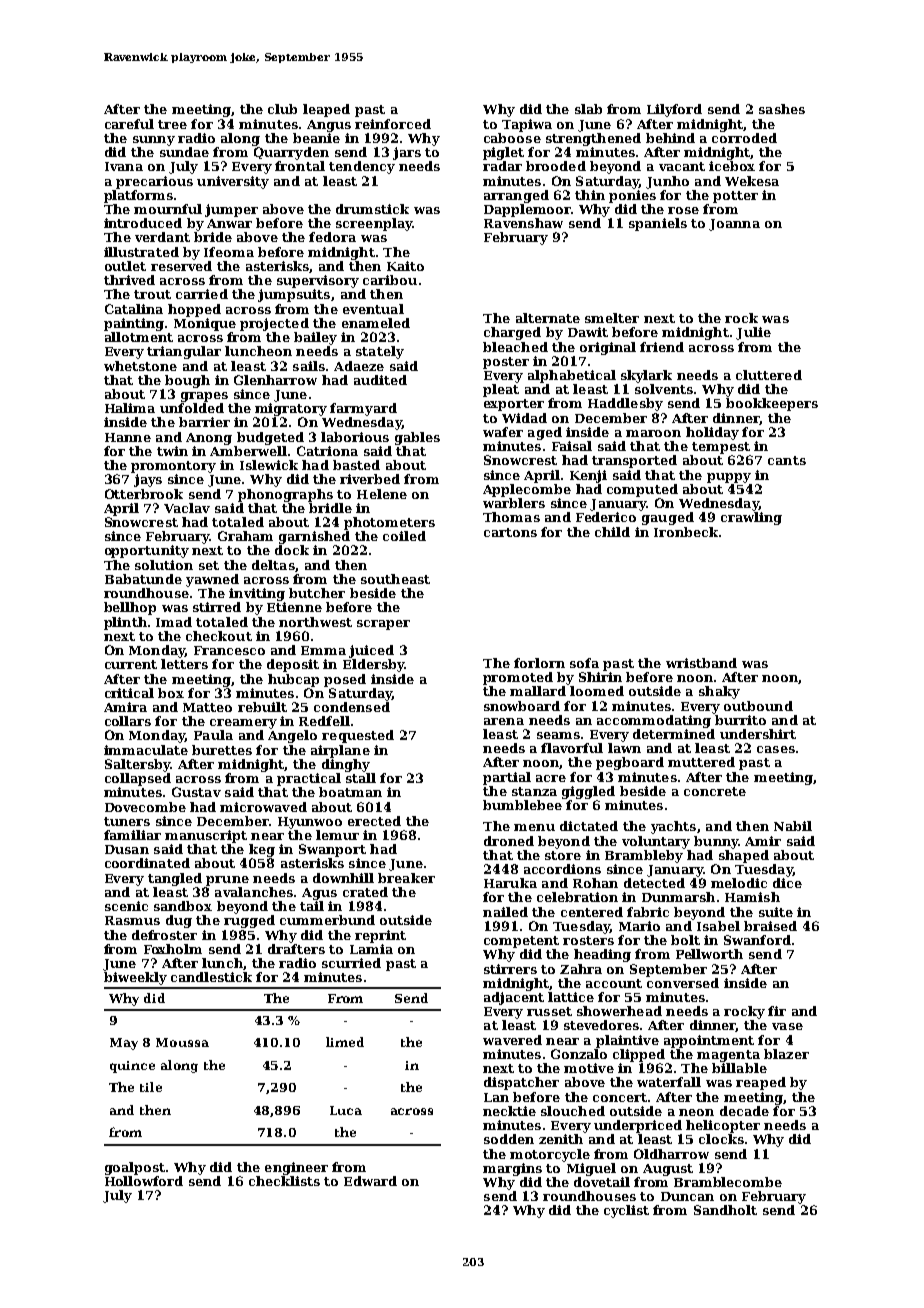 This document has width=924, height=1308. What do you see at coordinates (358, 736) in the document?
I see `requested` at bounding box center [358, 736].
